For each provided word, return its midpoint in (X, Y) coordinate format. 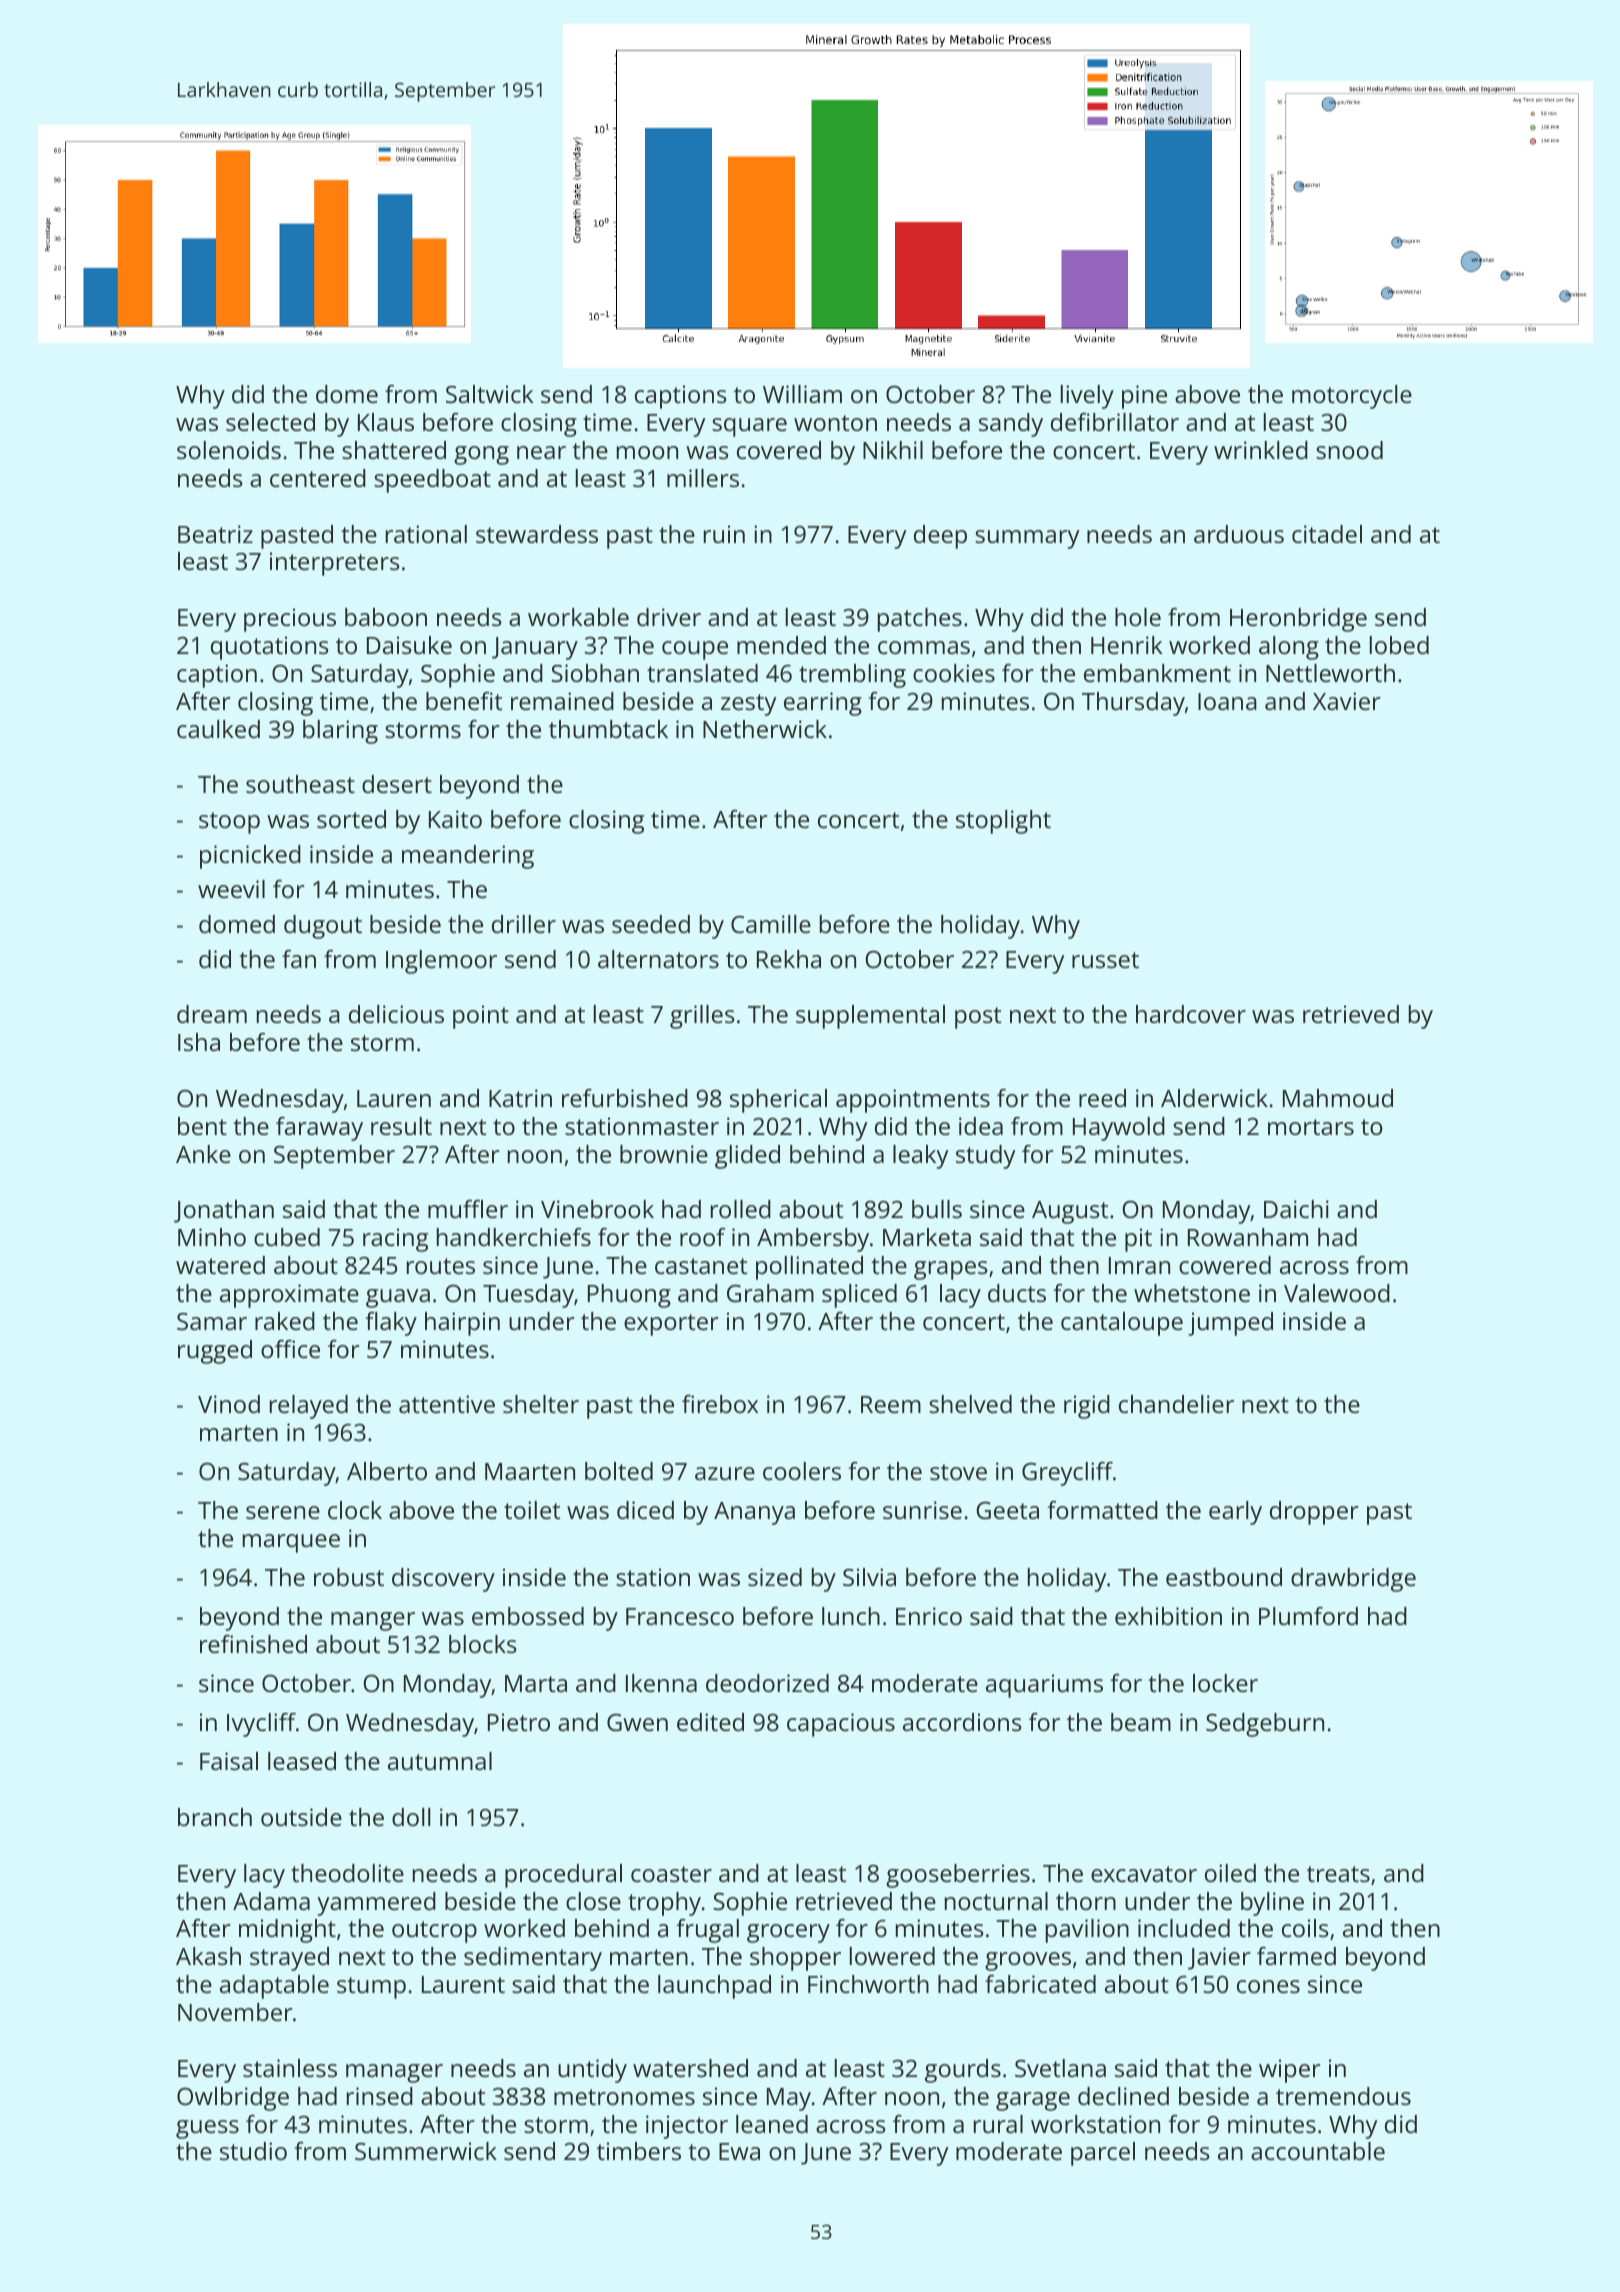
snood (1349, 450)
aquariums (1044, 1686)
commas (924, 647)
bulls (937, 1209)
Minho (212, 1237)
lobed (1399, 645)
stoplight (1003, 822)
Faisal (229, 1761)
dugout (323, 927)
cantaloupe (1122, 1324)
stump (371, 1988)
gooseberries (958, 1876)
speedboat (432, 481)
